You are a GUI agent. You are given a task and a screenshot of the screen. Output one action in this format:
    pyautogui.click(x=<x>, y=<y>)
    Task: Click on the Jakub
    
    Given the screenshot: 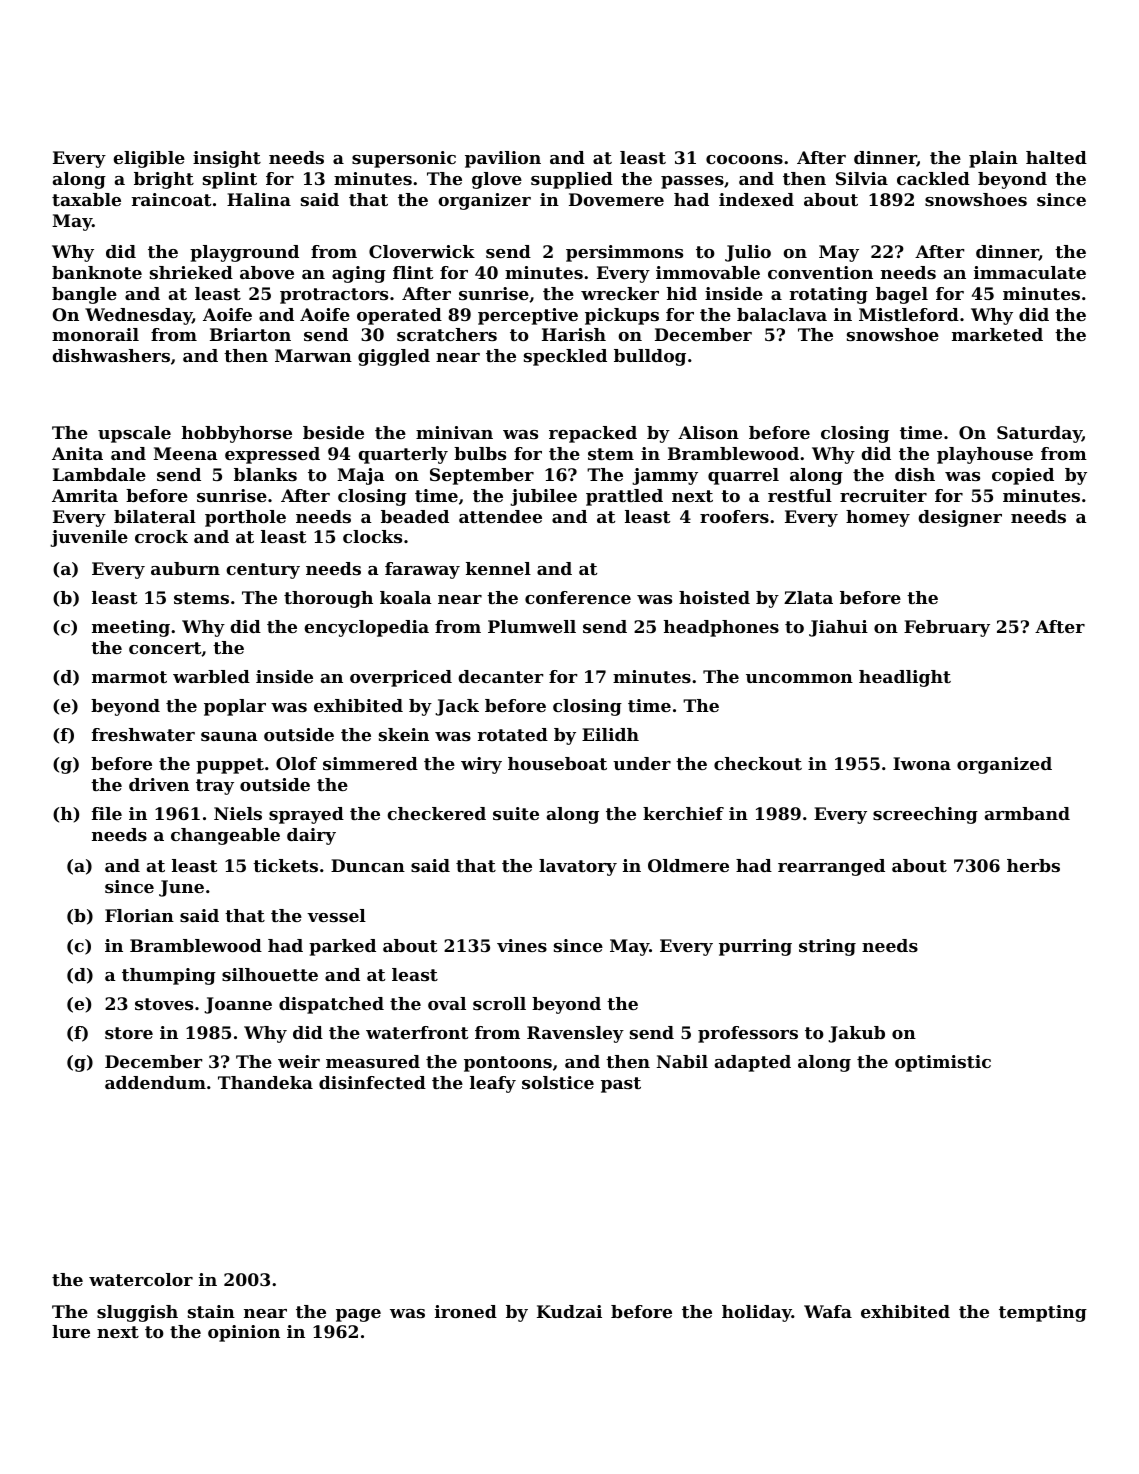 What is the action you would take?
    pyautogui.click(x=856, y=1034)
